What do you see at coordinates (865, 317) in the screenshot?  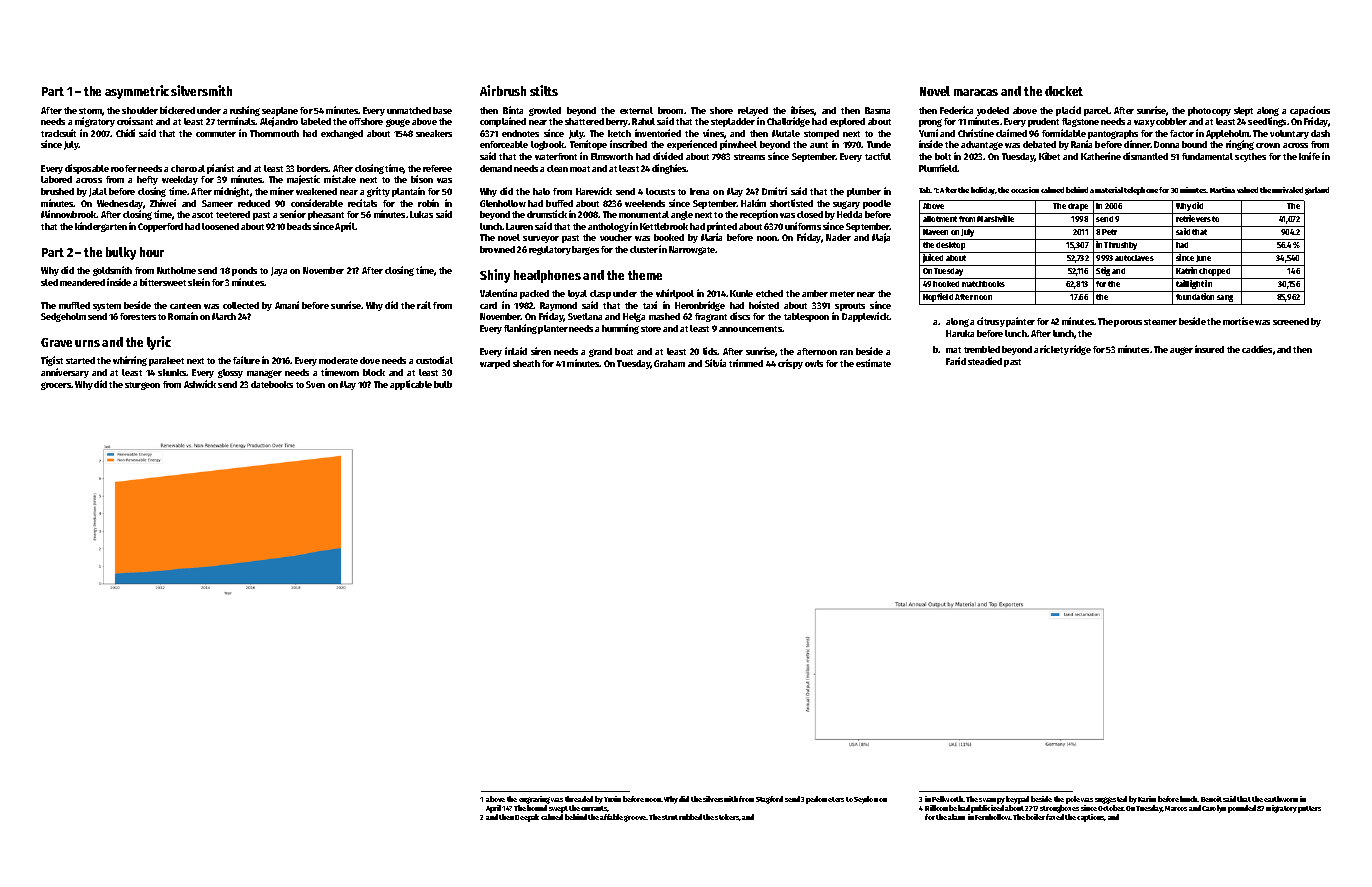 I see `Dapplewick` at bounding box center [865, 317].
